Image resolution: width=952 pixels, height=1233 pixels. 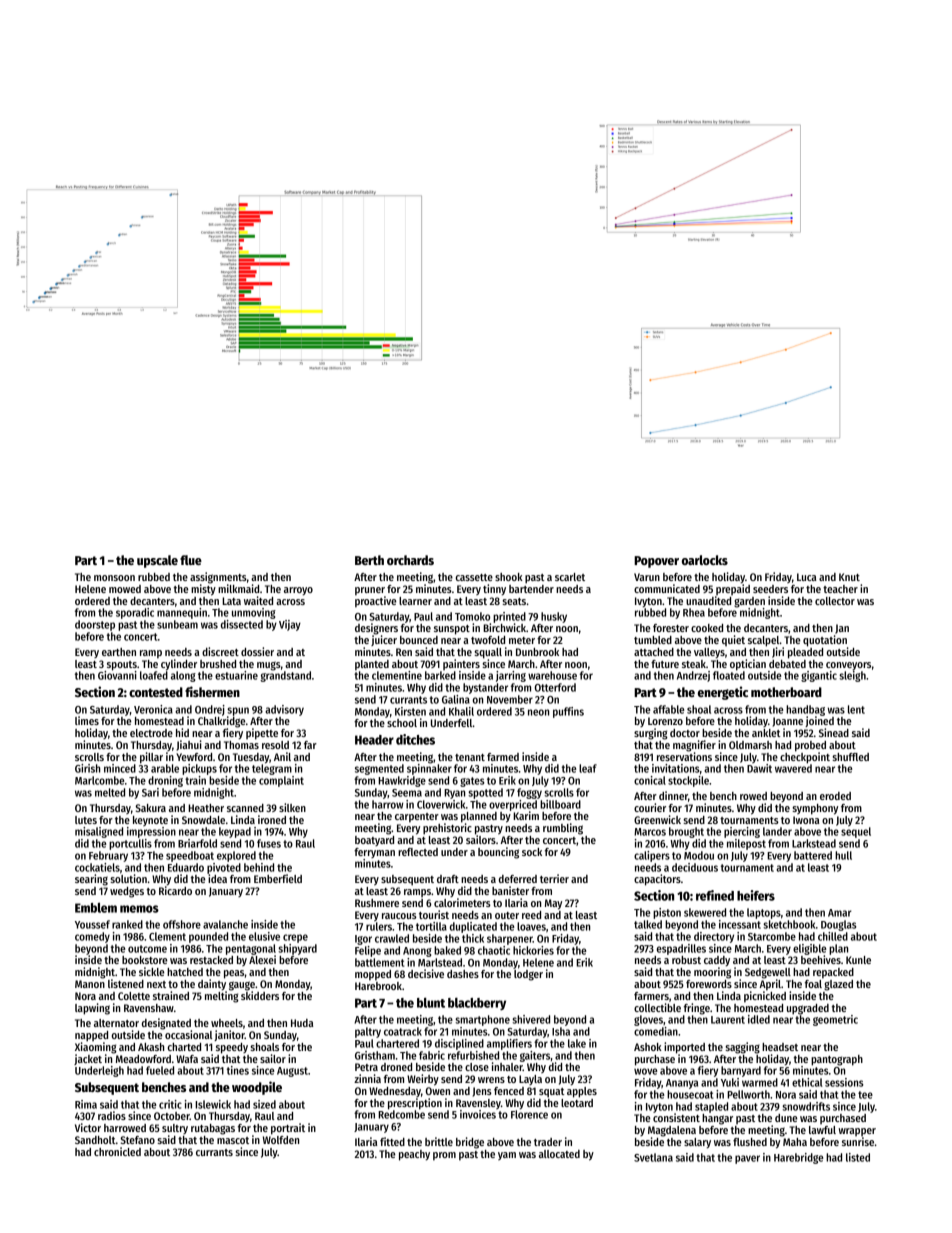 What do you see at coordinates (532, 852) in the image?
I see `sock` at bounding box center [532, 852].
